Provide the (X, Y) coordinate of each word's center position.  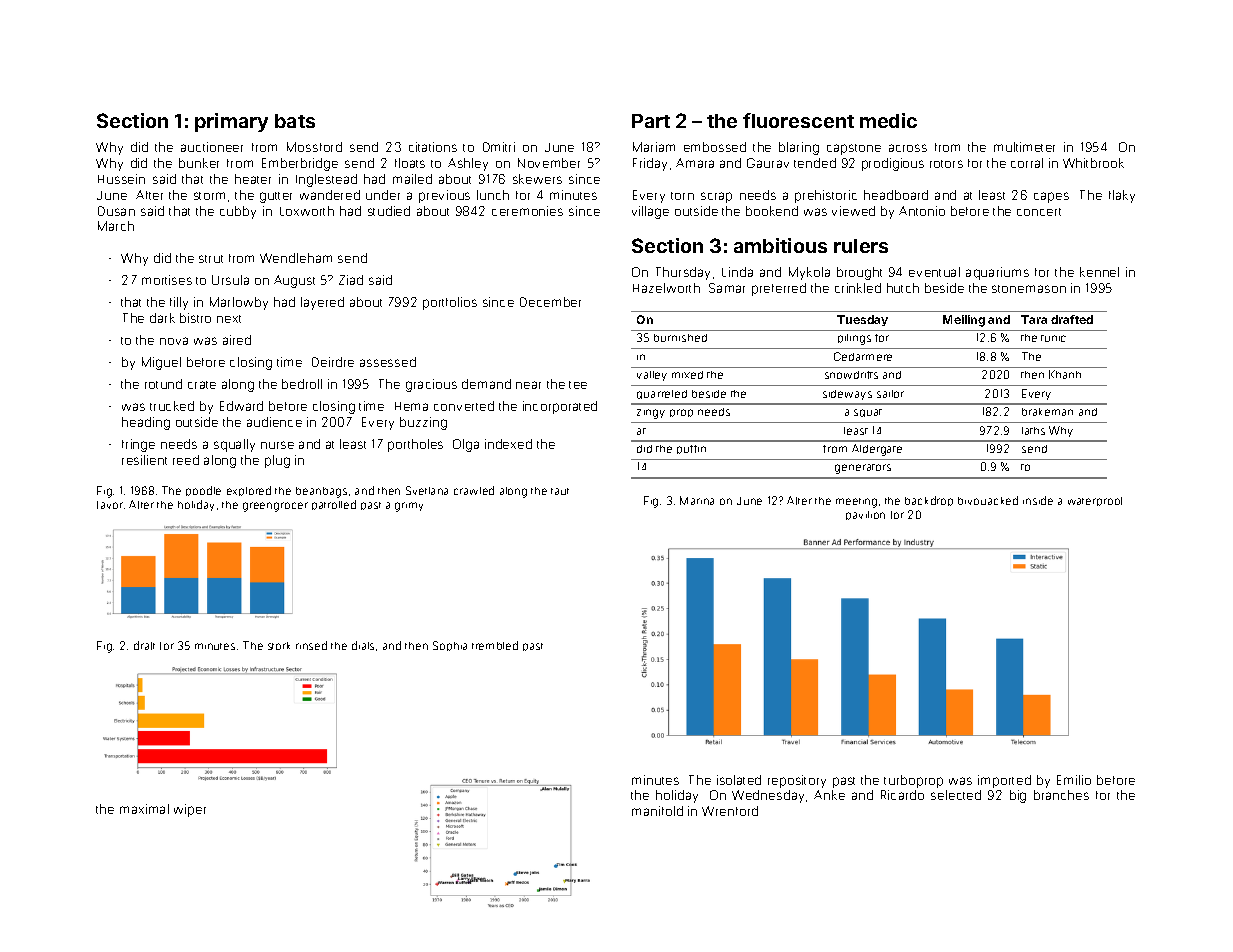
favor (110, 505)
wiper (190, 810)
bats (295, 121)
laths (1033, 431)
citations (433, 147)
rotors (946, 164)
